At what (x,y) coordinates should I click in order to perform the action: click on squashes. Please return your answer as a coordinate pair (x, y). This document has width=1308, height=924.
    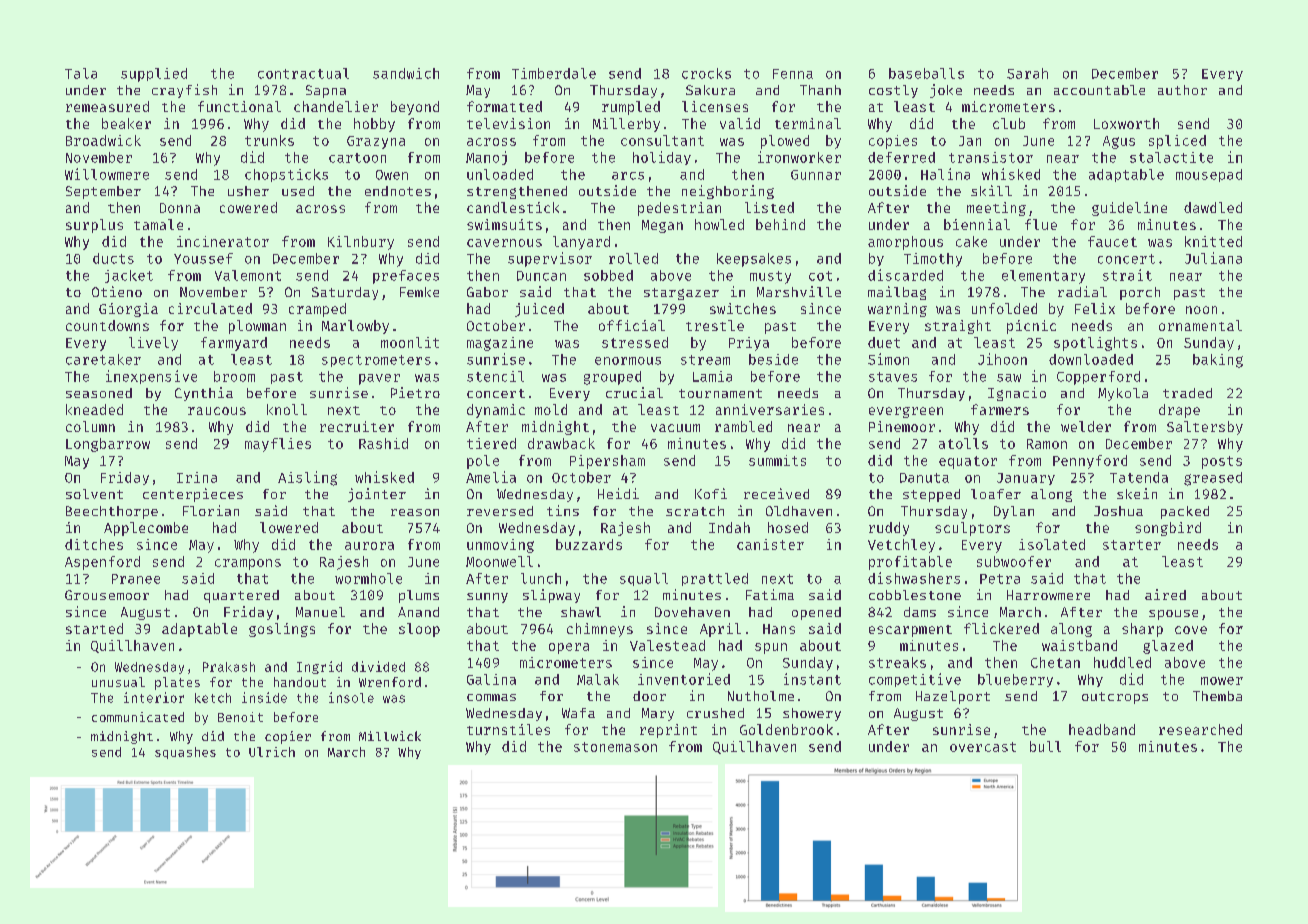
    Looking at the image, I should click on (185, 753).
